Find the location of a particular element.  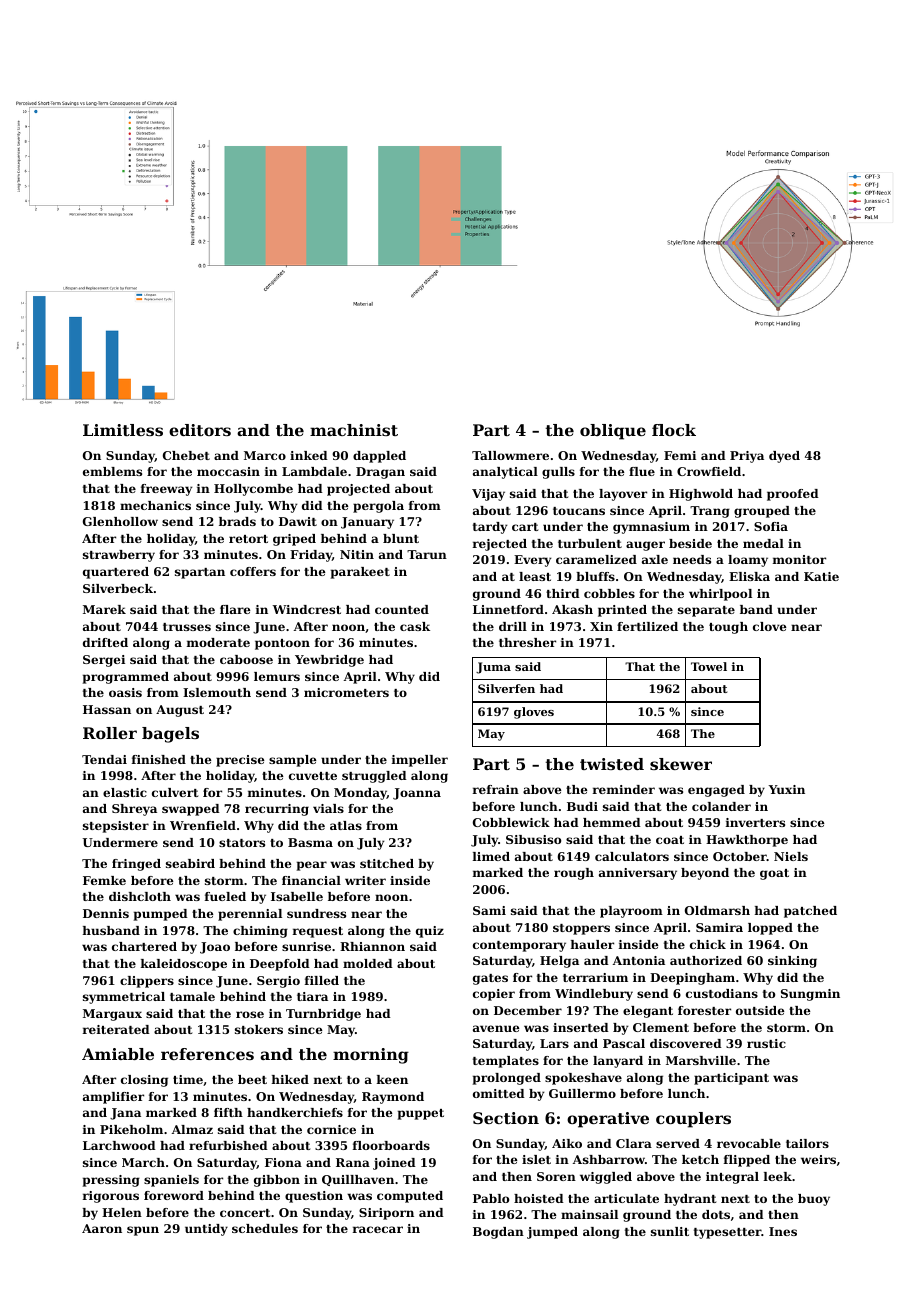

struggled is located at coordinates (374, 777).
